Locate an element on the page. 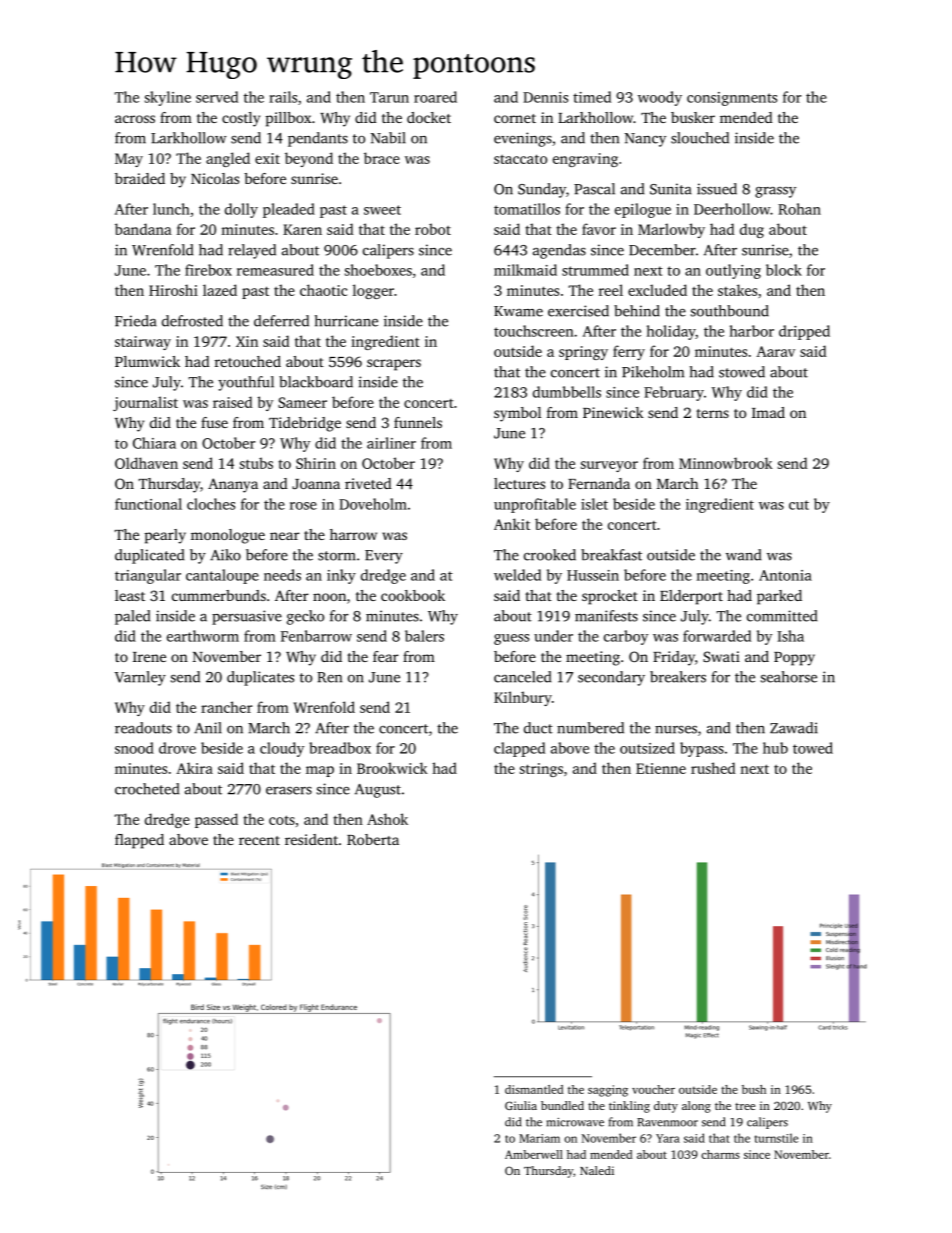 The height and width of the page is (1233, 952). Aarav is located at coordinates (775, 351).
